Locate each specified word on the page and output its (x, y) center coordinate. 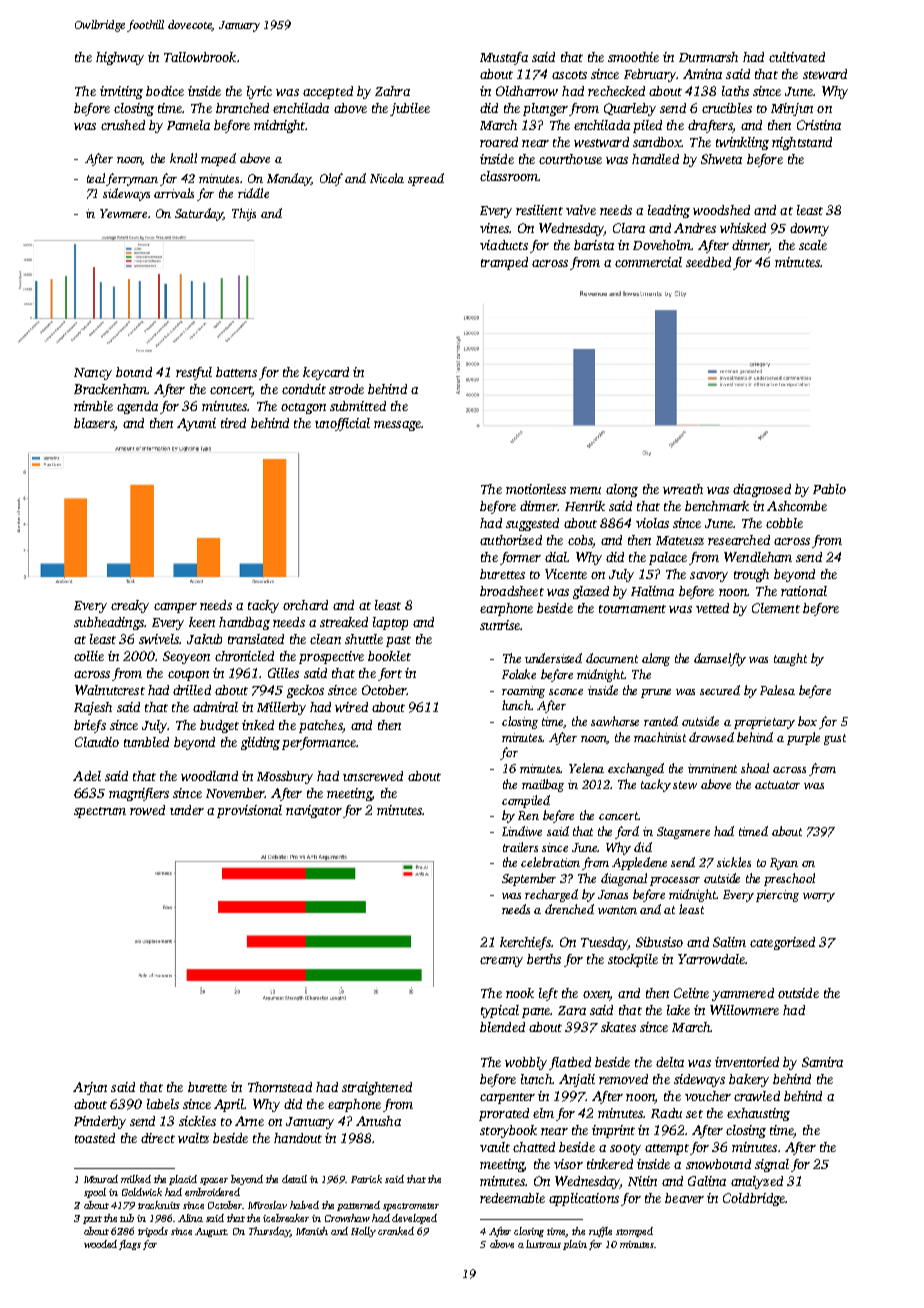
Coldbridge (754, 1199)
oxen (596, 996)
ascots (569, 75)
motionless (536, 489)
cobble (784, 523)
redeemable (512, 1198)
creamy (501, 962)
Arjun (90, 1088)
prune (656, 693)
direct (158, 1138)
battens (236, 372)
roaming (523, 692)
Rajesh (93, 708)
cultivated (797, 57)
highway (120, 58)
